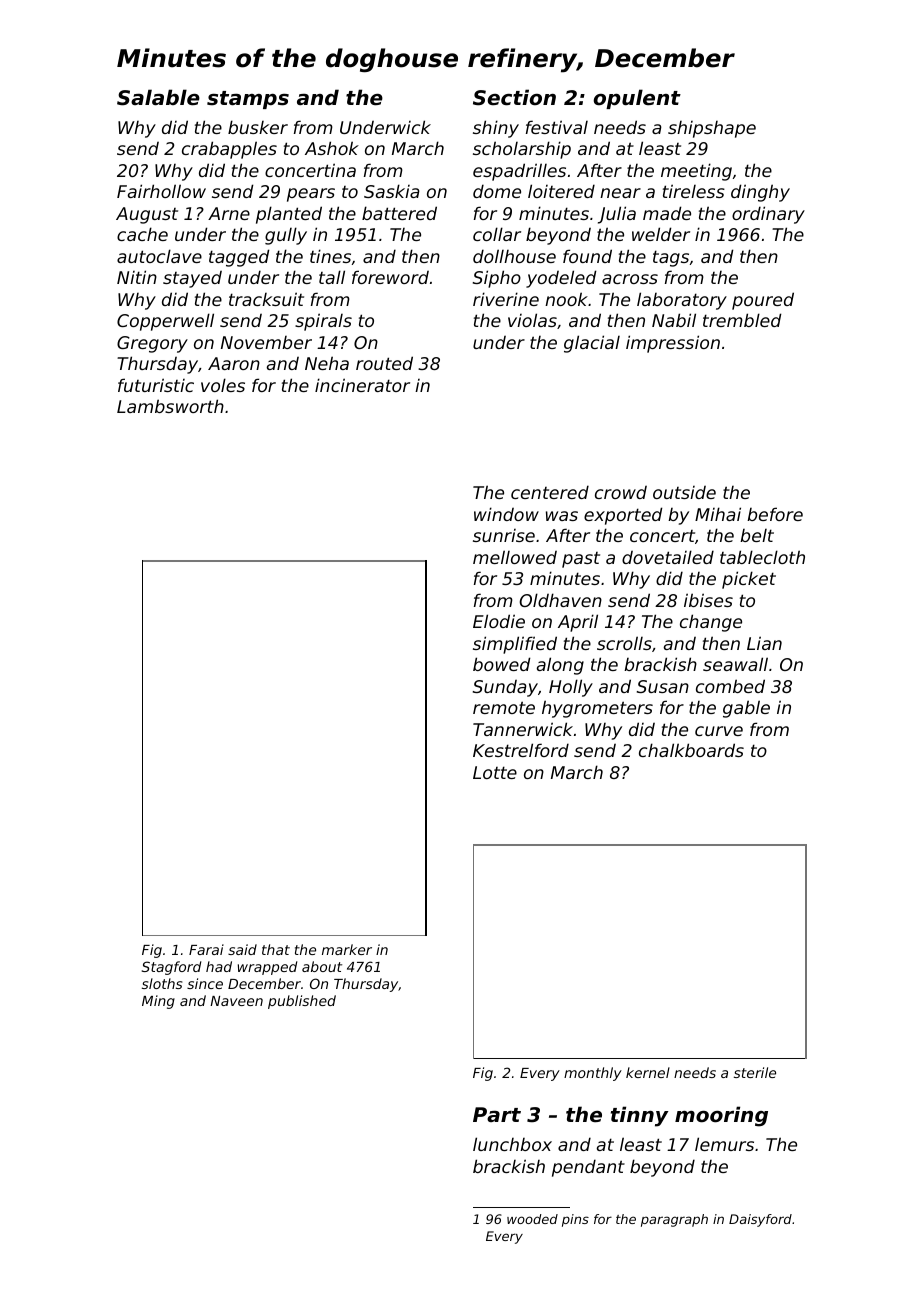 The height and width of the page is (1308, 924). I want to click on Nitin, so click(137, 277).
